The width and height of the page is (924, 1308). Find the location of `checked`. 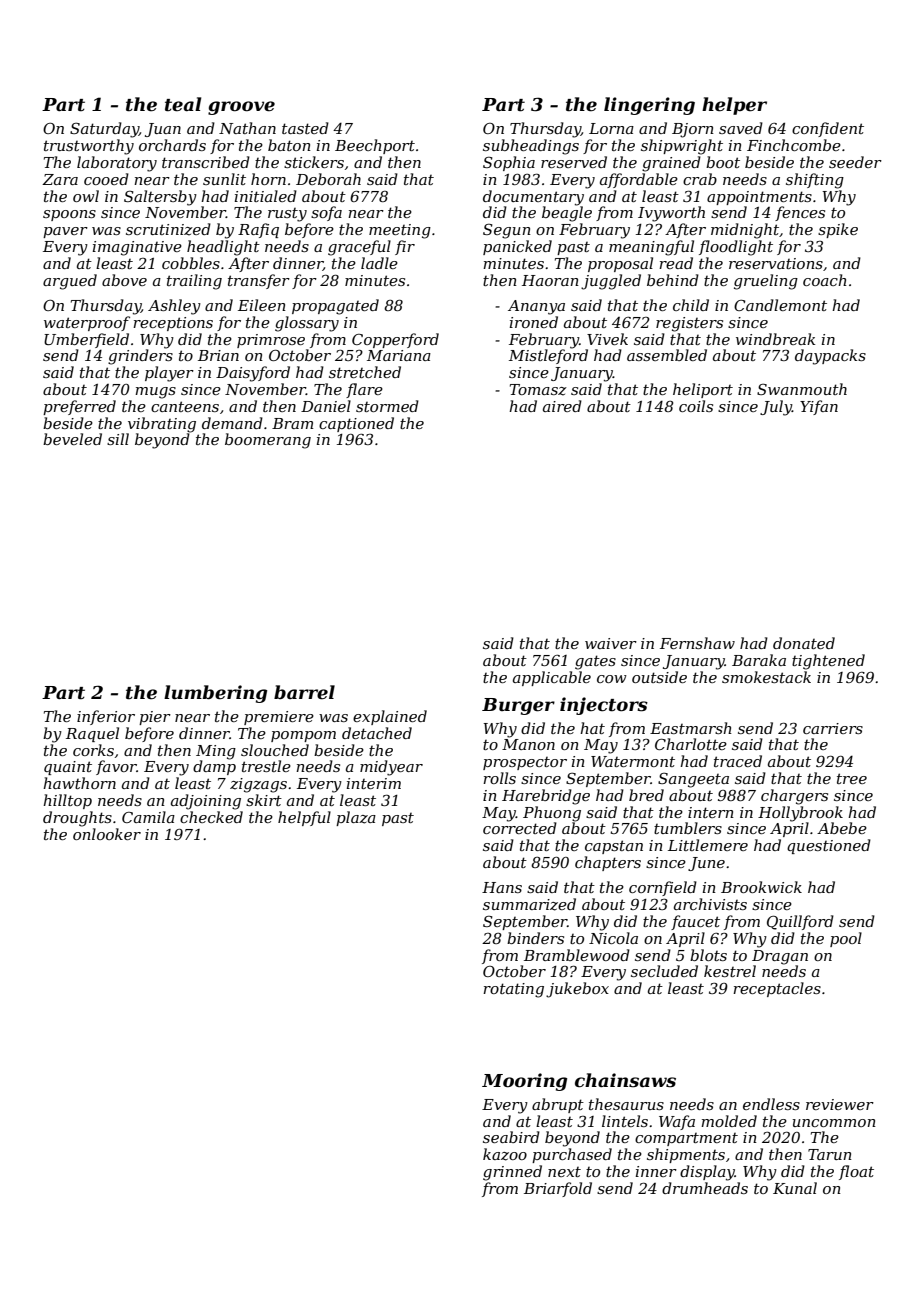

checked is located at coordinates (211, 817).
